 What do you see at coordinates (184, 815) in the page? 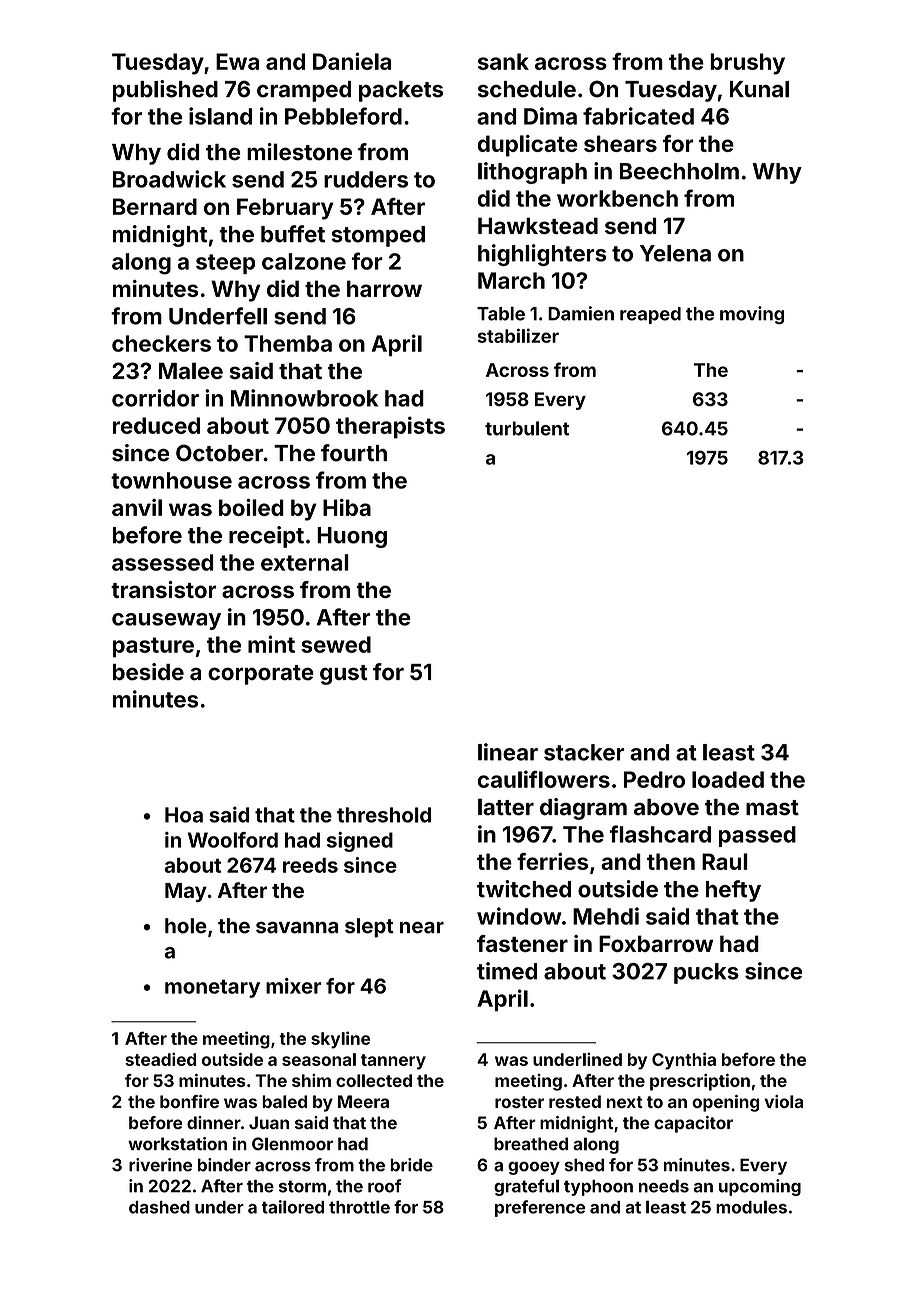
I see `Hoa` at bounding box center [184, 815].
